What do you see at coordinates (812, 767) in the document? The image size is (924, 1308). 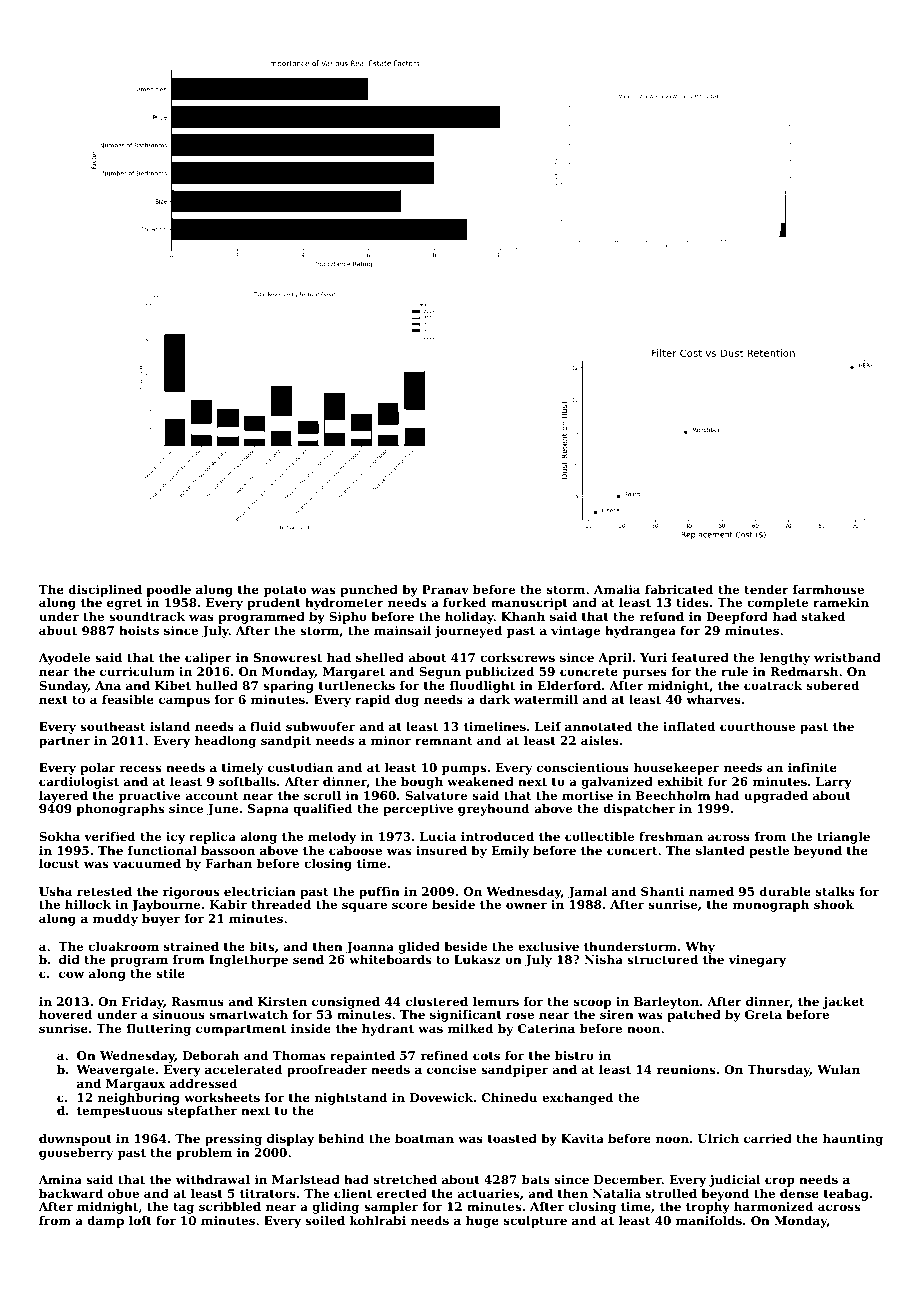 I see `infinite` at bounding box center [812, 767].
